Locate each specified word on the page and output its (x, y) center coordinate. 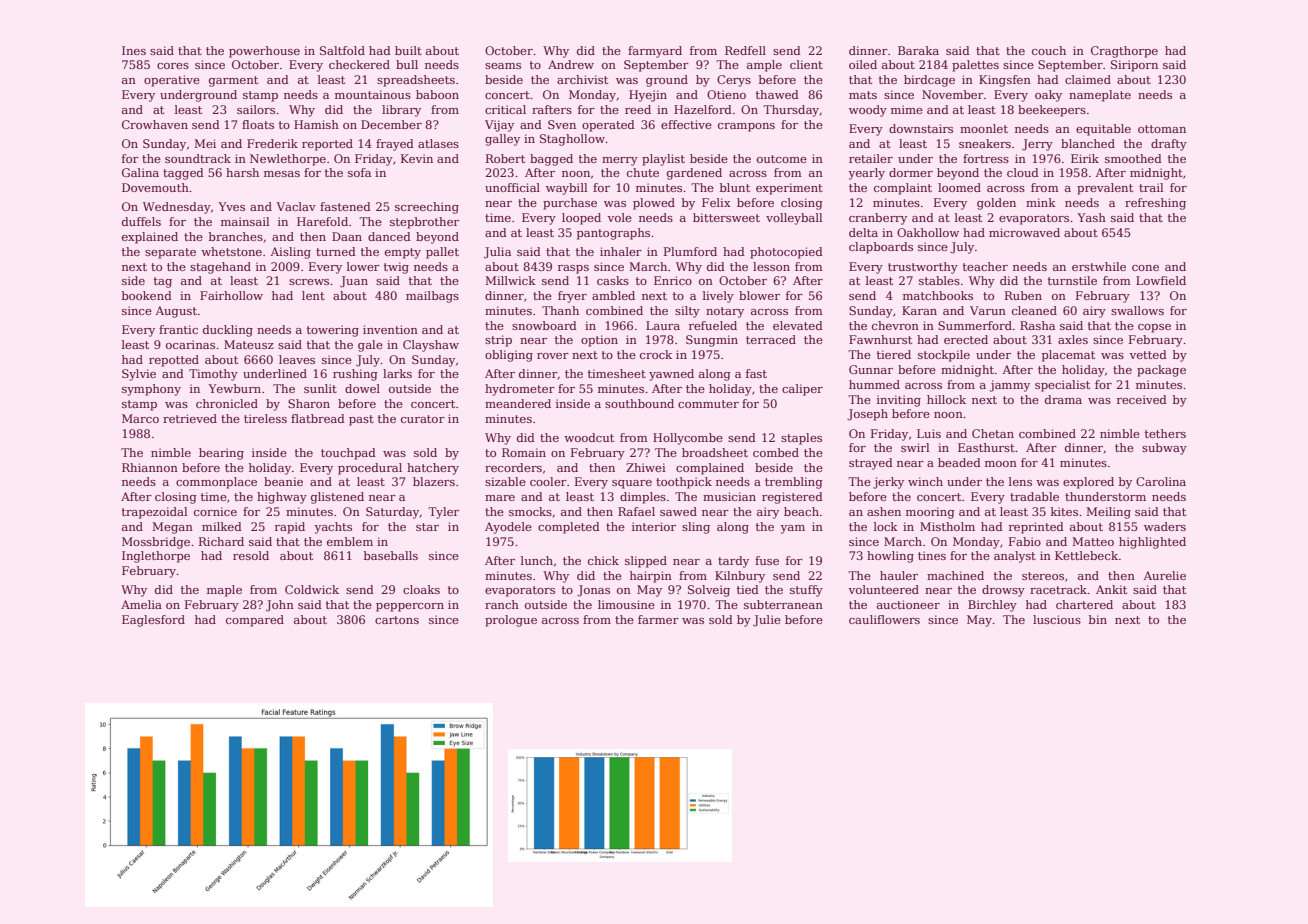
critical (505, 109)
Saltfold (342, 50)
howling (890, 557)
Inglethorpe (156, 557)
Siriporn (1134, 66)
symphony (151, 390)
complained (710, 469)
